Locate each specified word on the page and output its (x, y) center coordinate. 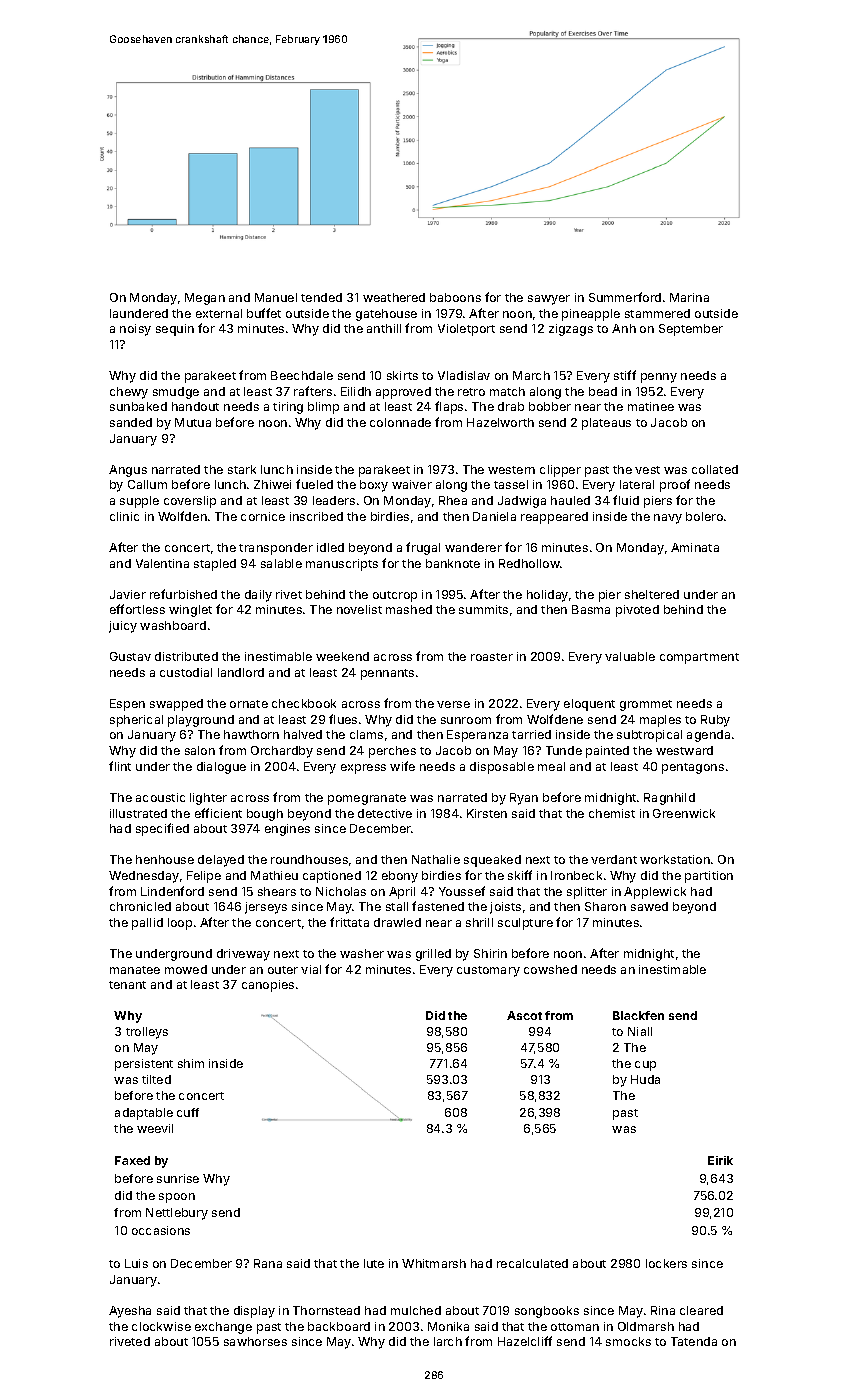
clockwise (161, 1326)
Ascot (524, 1015)
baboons (455, 297)
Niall (640, 1031)
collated (715, 469)
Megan (205, 299)
